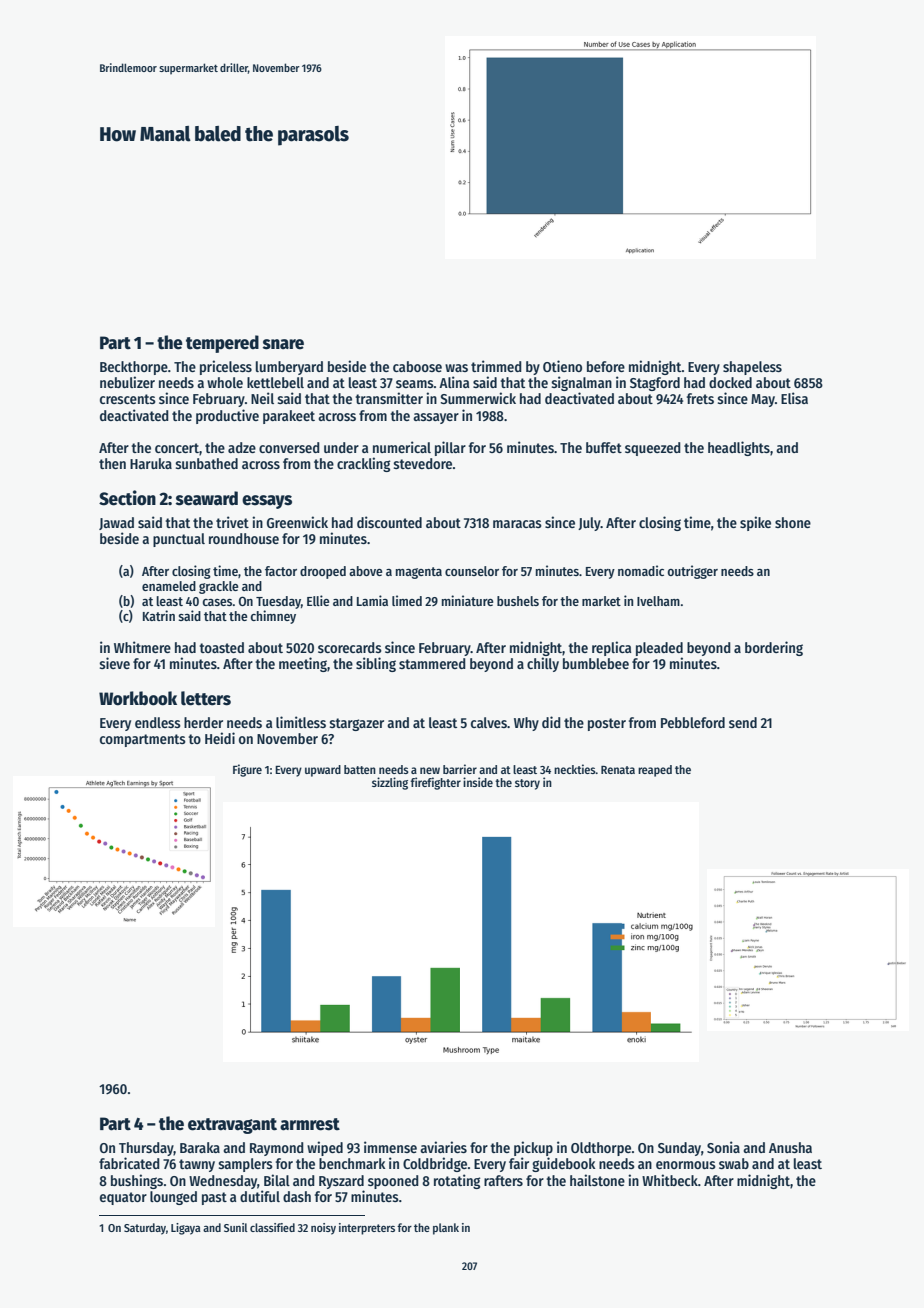  Describe the element at coordinates (734, 1163) in the screenshot. I see `swab` at that location.
